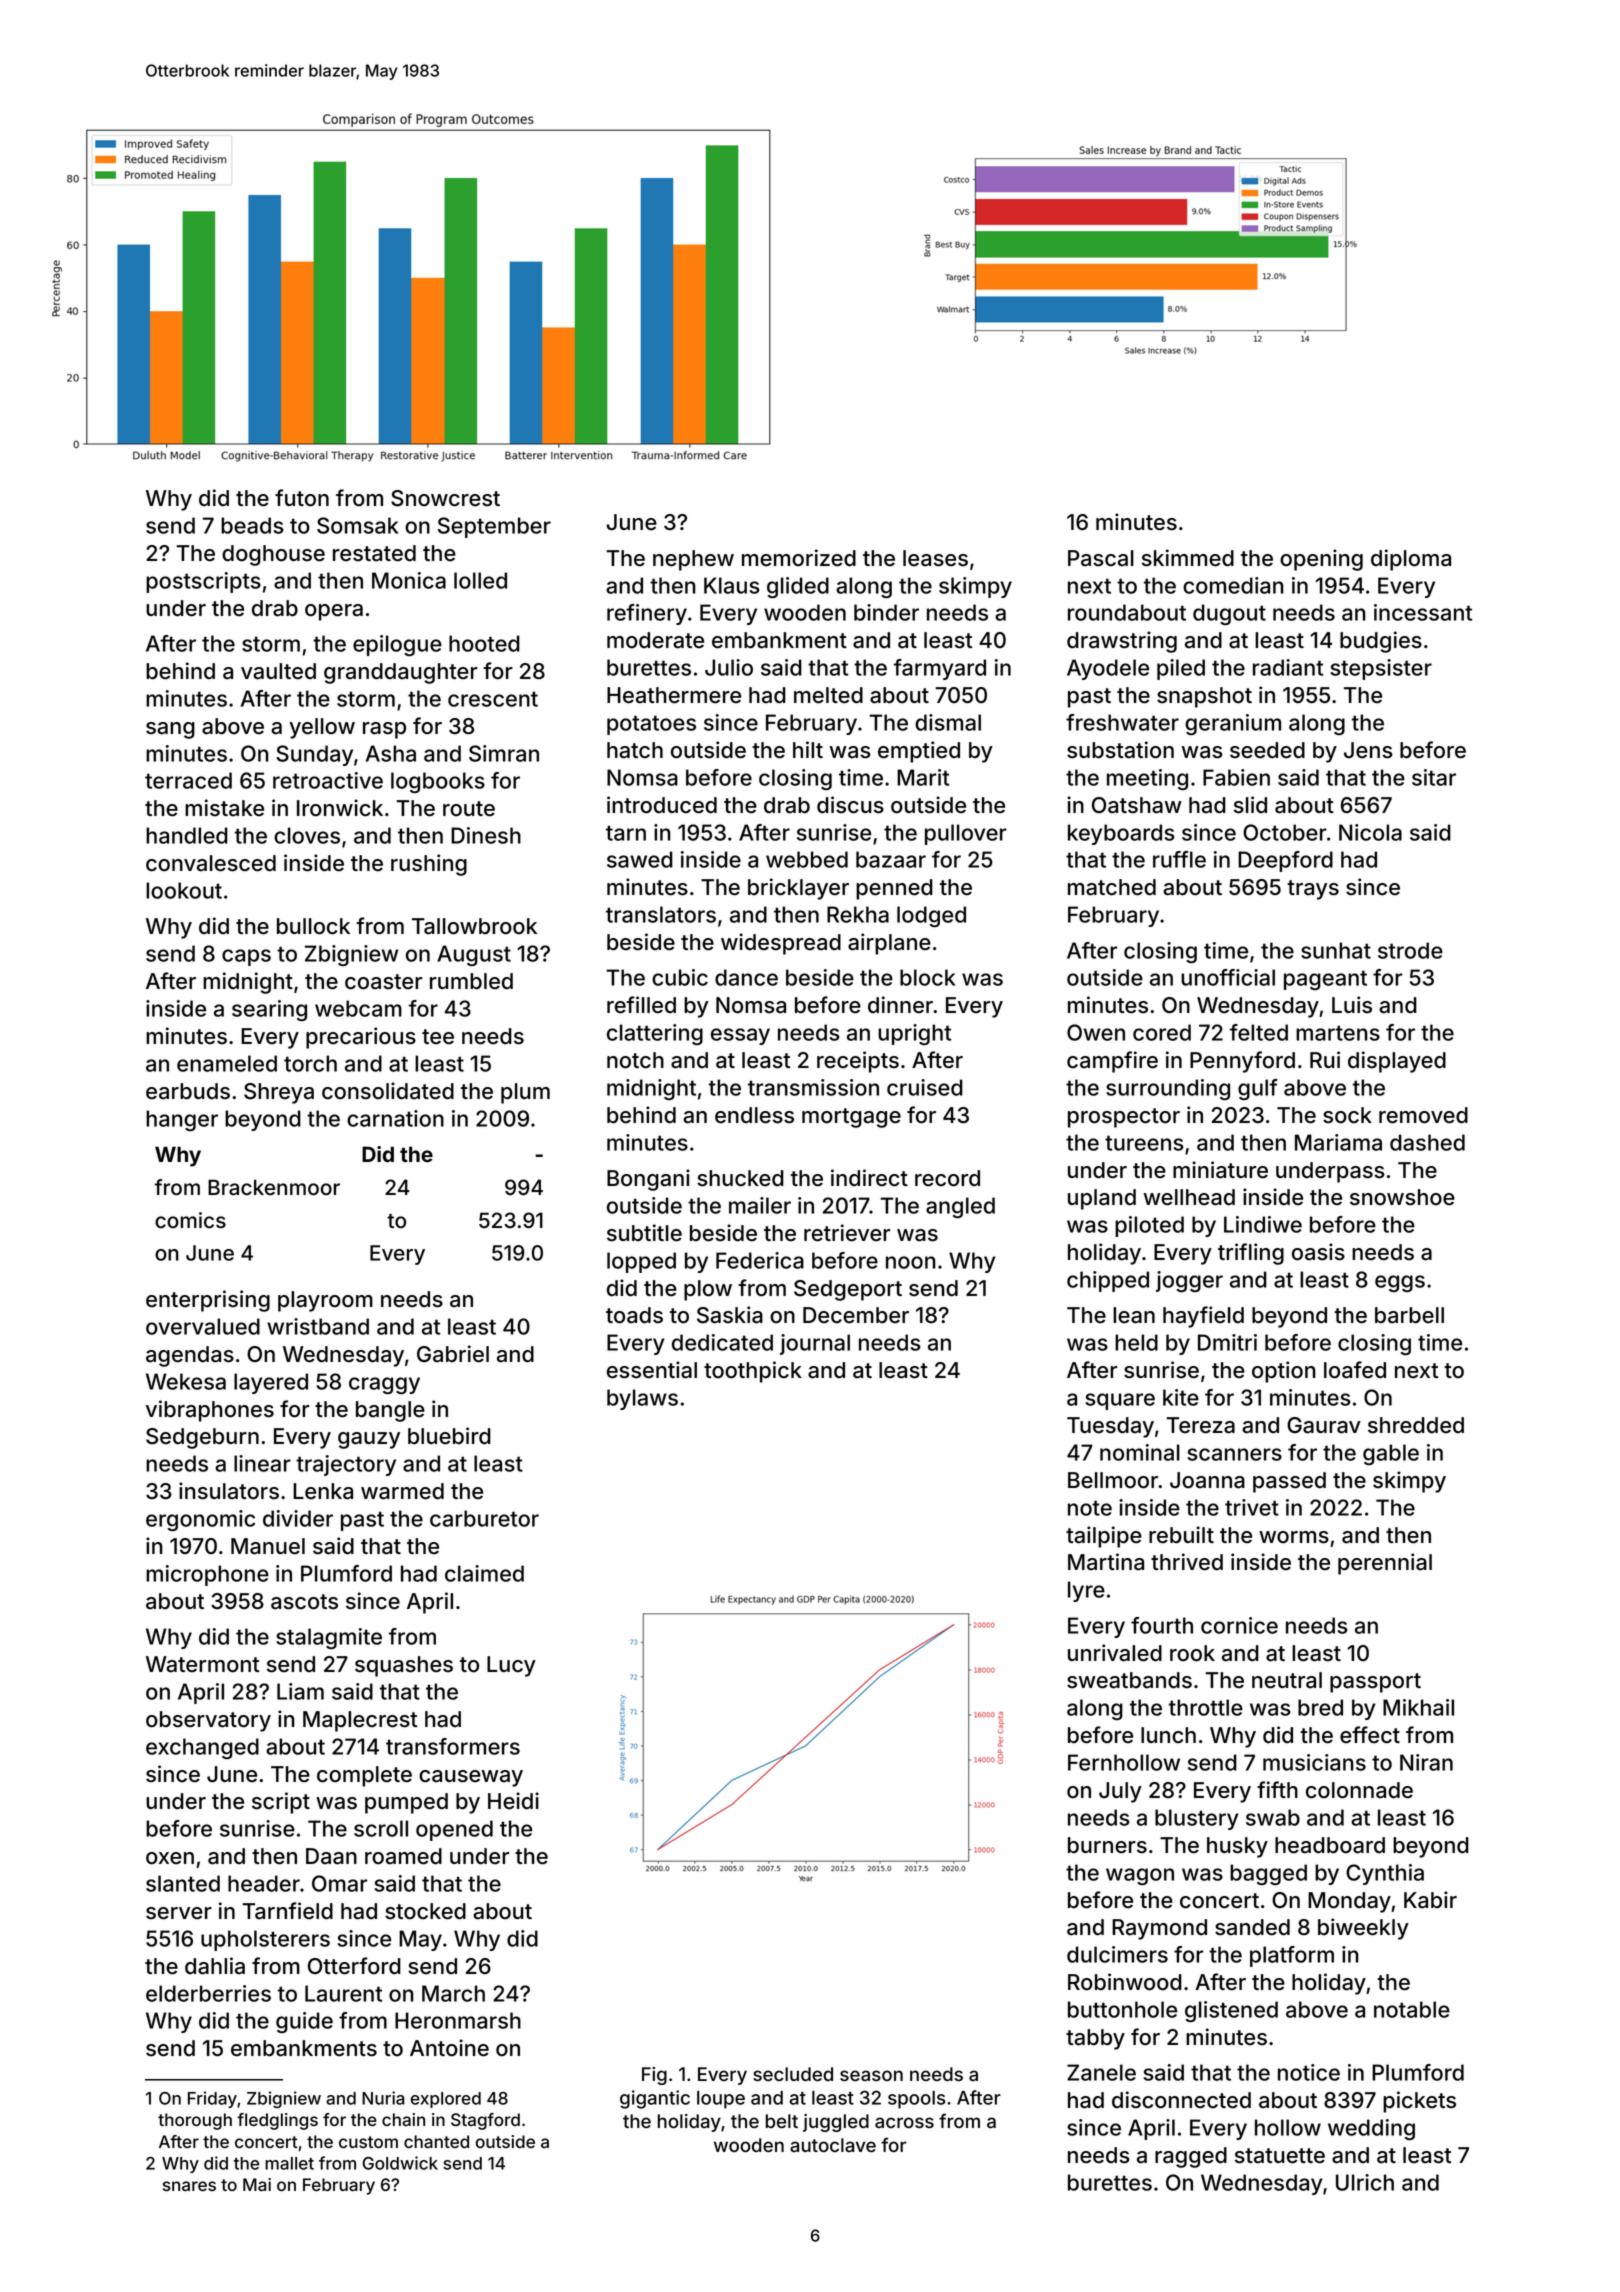 The height and width of the image is (2292, 1620). What do you see at coordinates (445, 498) in the image?
I see `Snowcrest` at bounding box center [445, 498].
